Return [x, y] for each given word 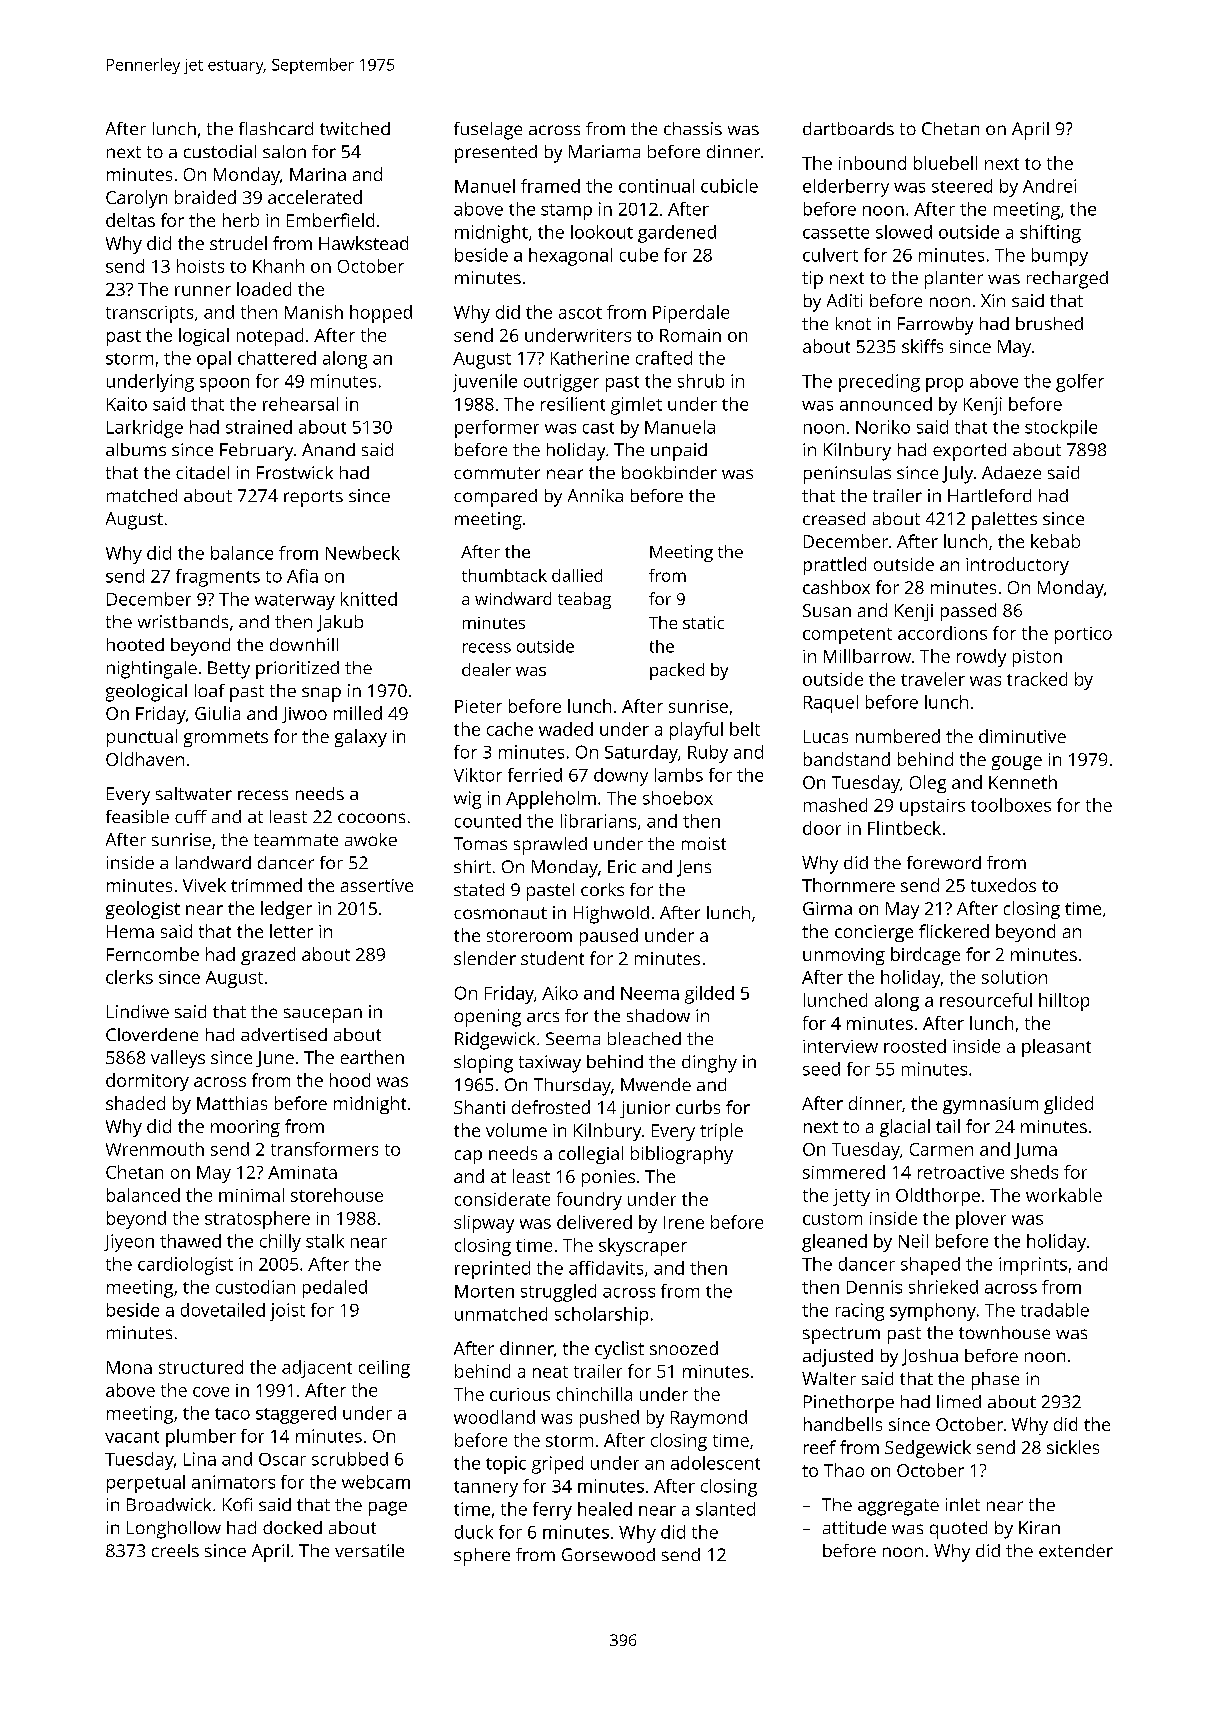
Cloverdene [152, 1034]
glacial [905, 1128]
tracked [1037, 679]
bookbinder [669, 472]
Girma [827, 908]
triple [721, 1132]
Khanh [278, 266]
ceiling [384, 1369]
